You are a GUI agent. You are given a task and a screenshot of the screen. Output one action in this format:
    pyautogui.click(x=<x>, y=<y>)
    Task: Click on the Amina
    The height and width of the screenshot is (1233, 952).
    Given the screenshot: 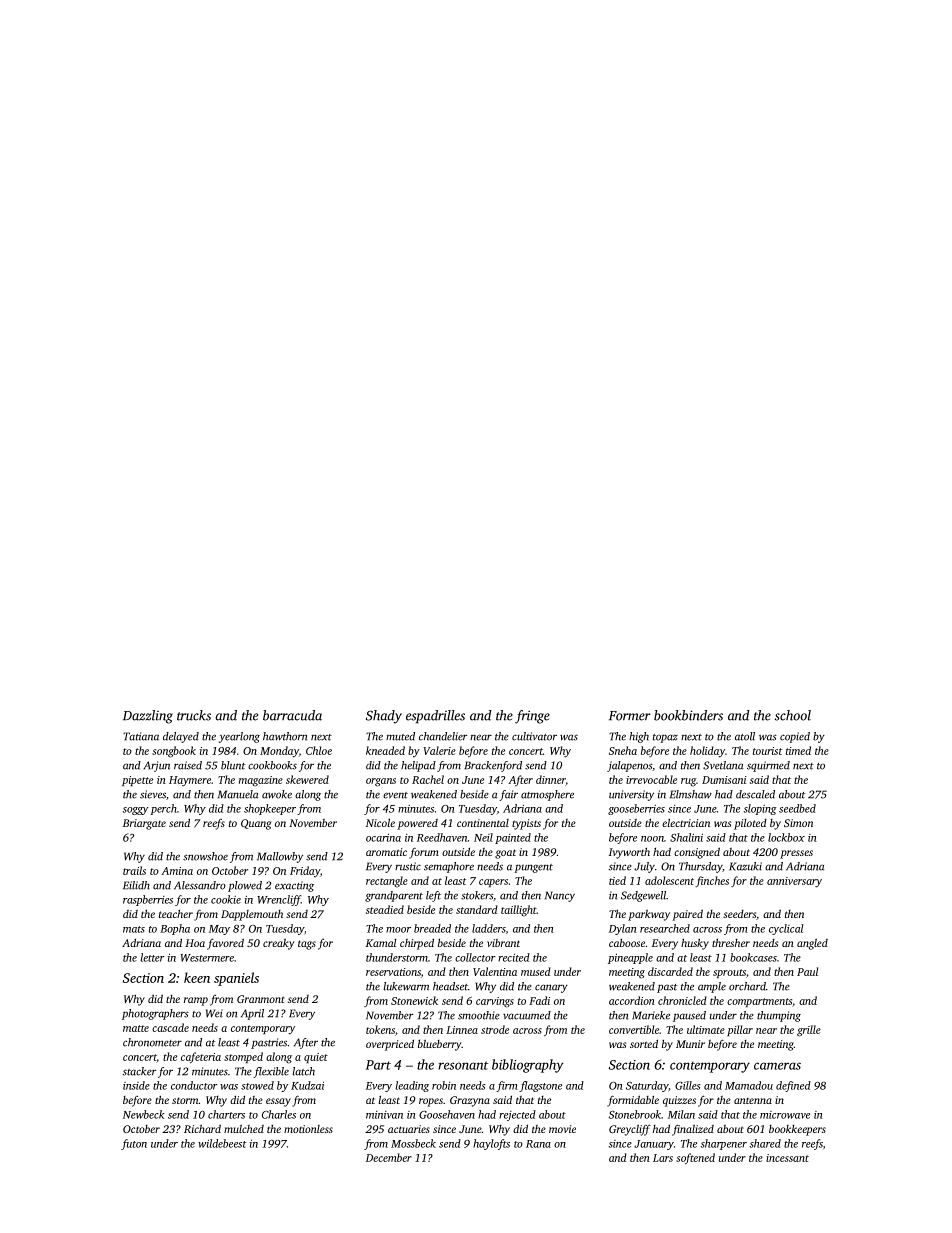 What is the action you would take?
    pyautogui.click(x=177, y=871)
